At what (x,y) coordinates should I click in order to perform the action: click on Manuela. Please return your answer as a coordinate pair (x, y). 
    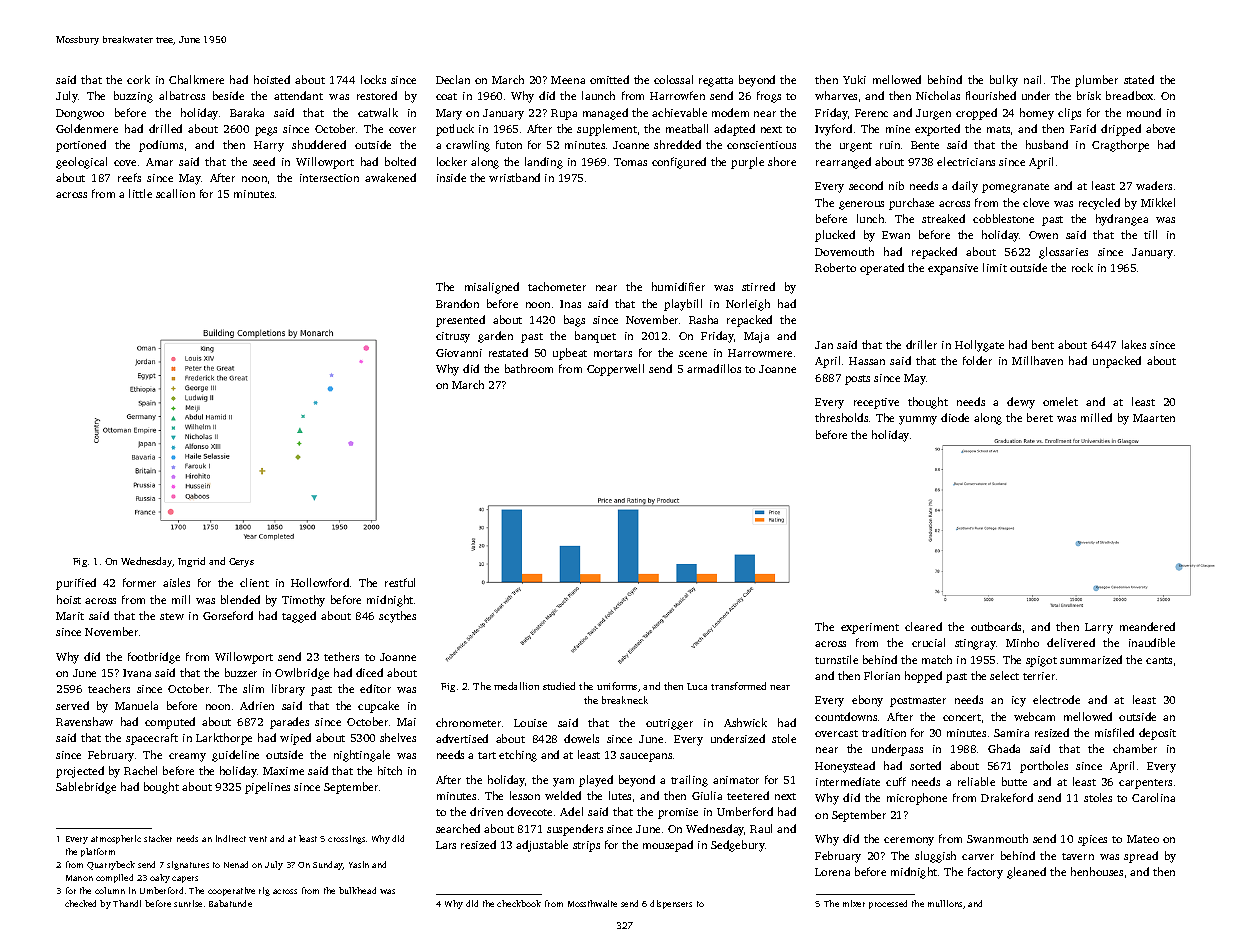
    Looking at the image, I should click on (136, 705).
